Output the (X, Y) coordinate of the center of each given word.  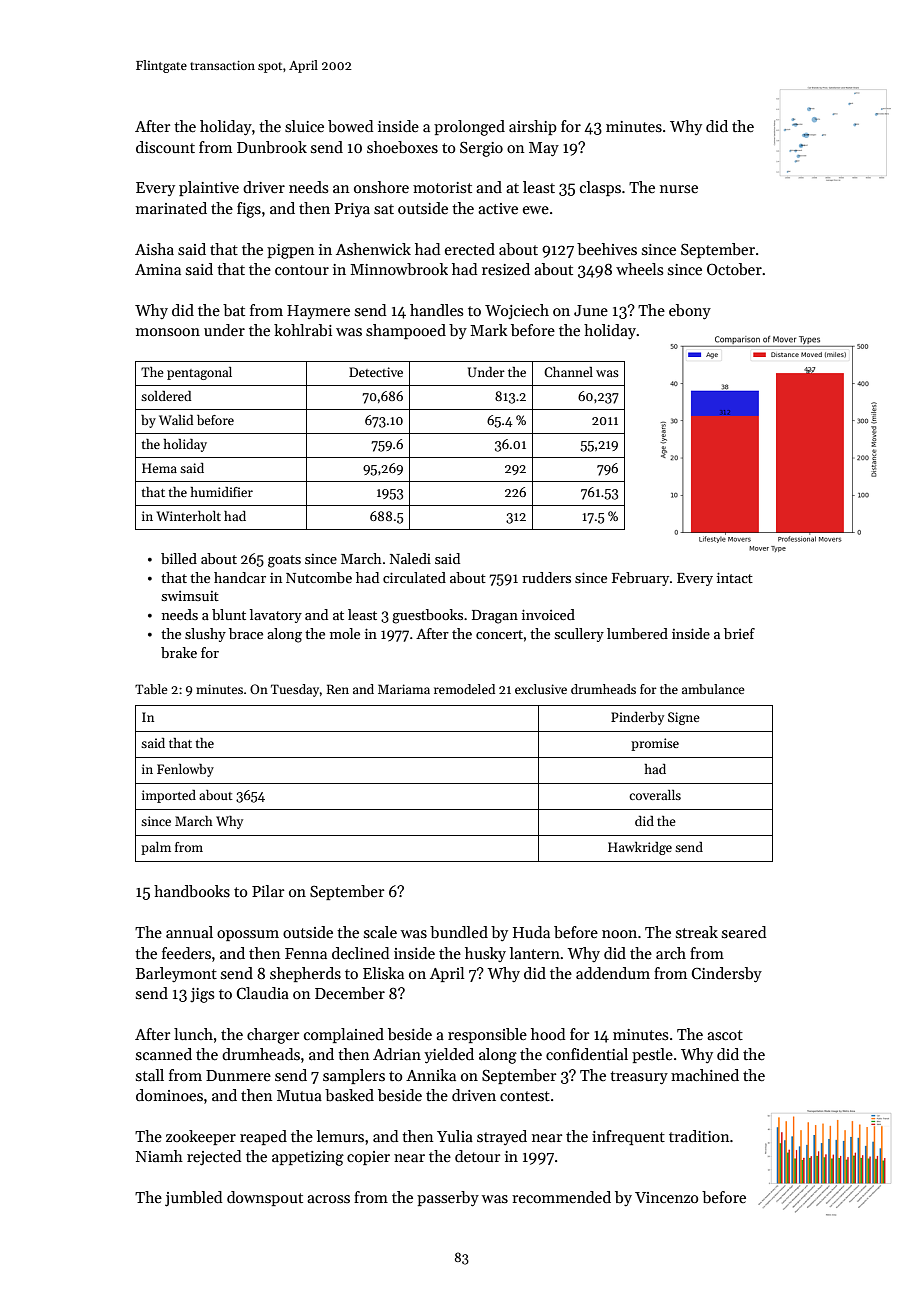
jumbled (193, 1199)
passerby (448, 1199)
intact (735, 577)
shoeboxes (402, 147)
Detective (376, 372)
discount (165, 147)
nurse (679, 189)
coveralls (655, 795)
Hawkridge (640, 848)
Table (151, 689)
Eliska (383, 973)
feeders (186, 953)
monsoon (168, 332)
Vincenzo (667, 1197)
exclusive (541, 689)
